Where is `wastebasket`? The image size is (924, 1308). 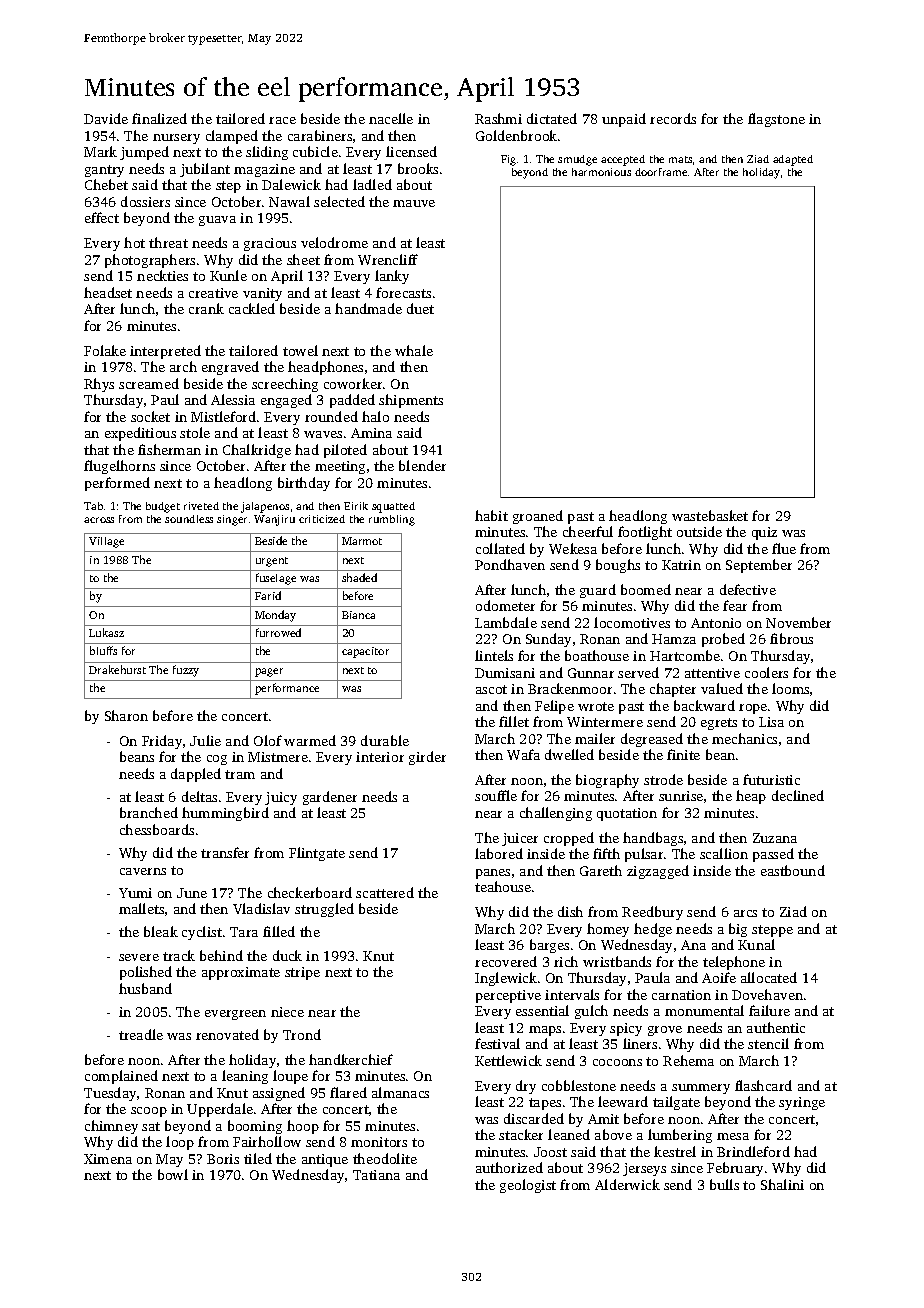
wastebasket is located at coordinates (710, 515).
